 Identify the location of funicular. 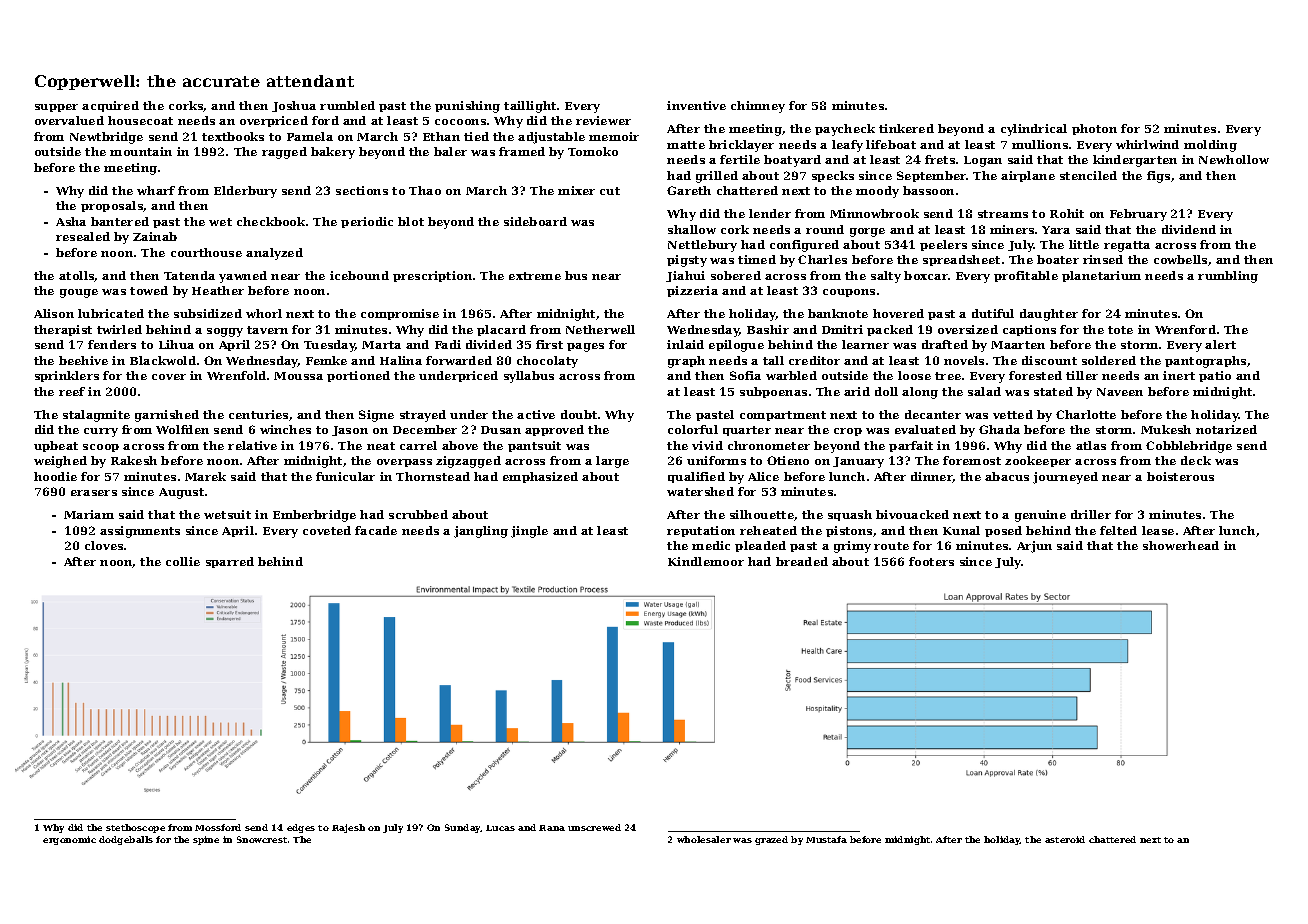
(345, 476).
